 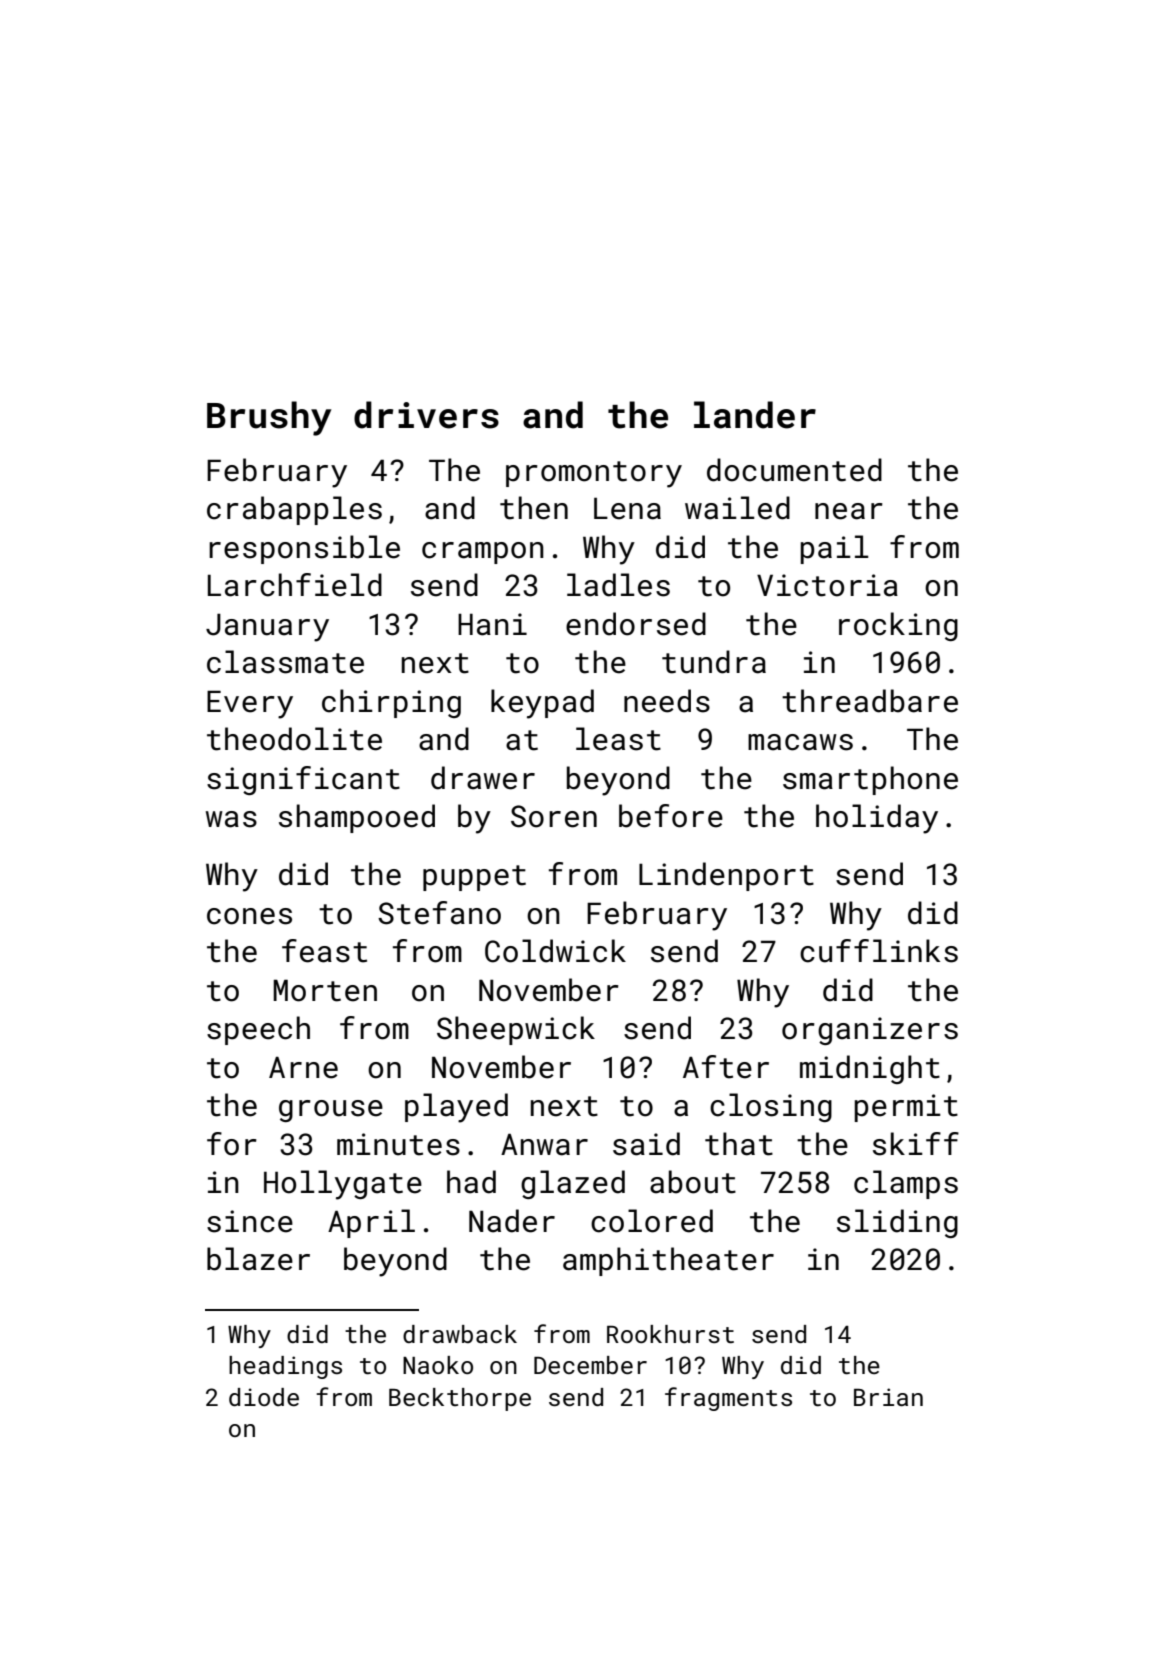 What do you see at coordinates (668, 1261) in the image?
I see `amphitheater` at bounding box center [668, 1261].
